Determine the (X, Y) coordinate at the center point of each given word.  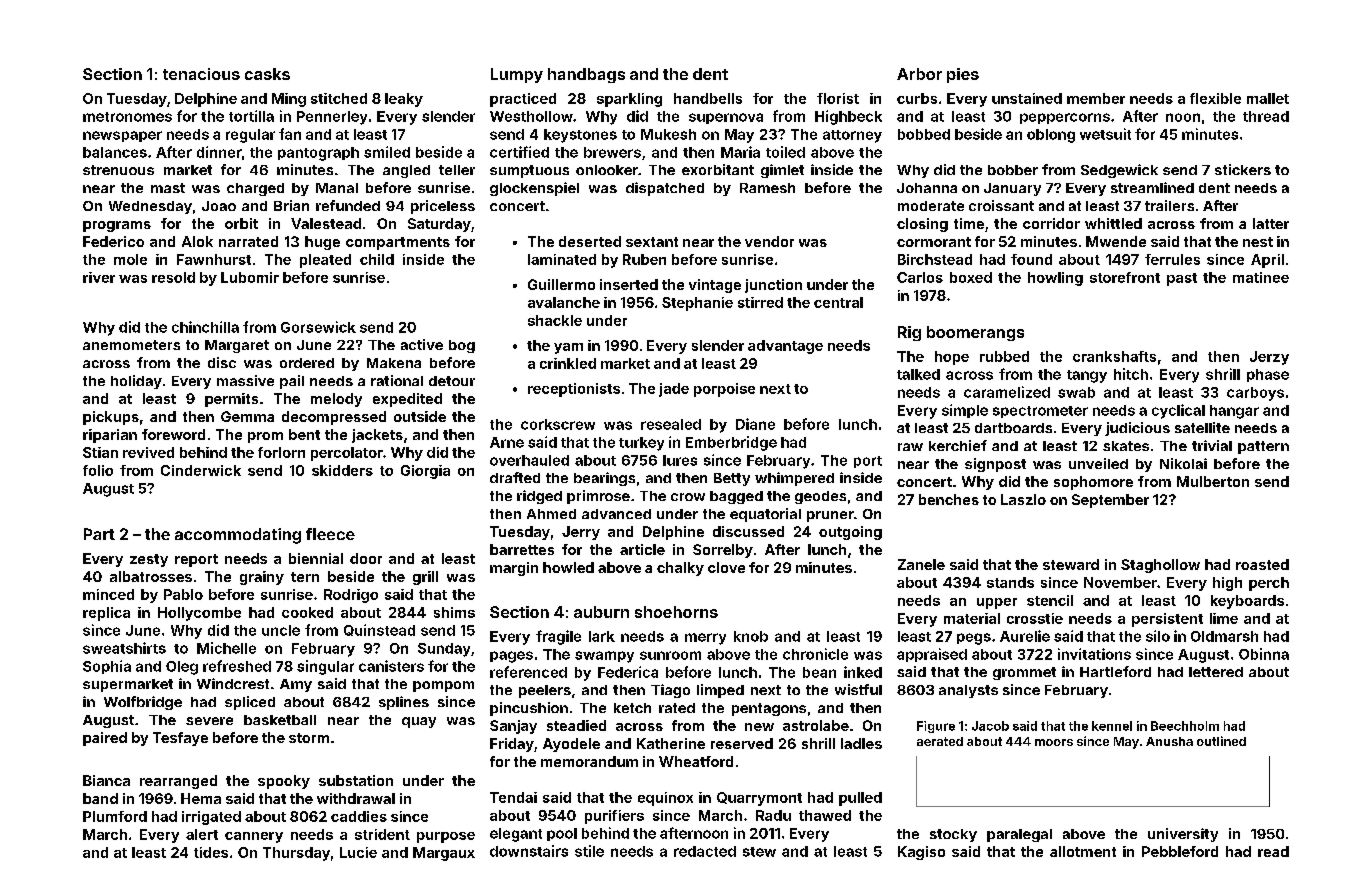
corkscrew (558, 424)
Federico (113, 241)
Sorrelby (723, 551)
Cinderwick (201, 470)
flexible (1215, 98)
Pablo (183, 594)
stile (589, 851)
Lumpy (517, 75)
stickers (1243, 169)
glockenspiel (534, 189)
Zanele (921, 564)
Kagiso (921, 853)
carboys (1255, 394)
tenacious (201, 74)
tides (211, 852)
